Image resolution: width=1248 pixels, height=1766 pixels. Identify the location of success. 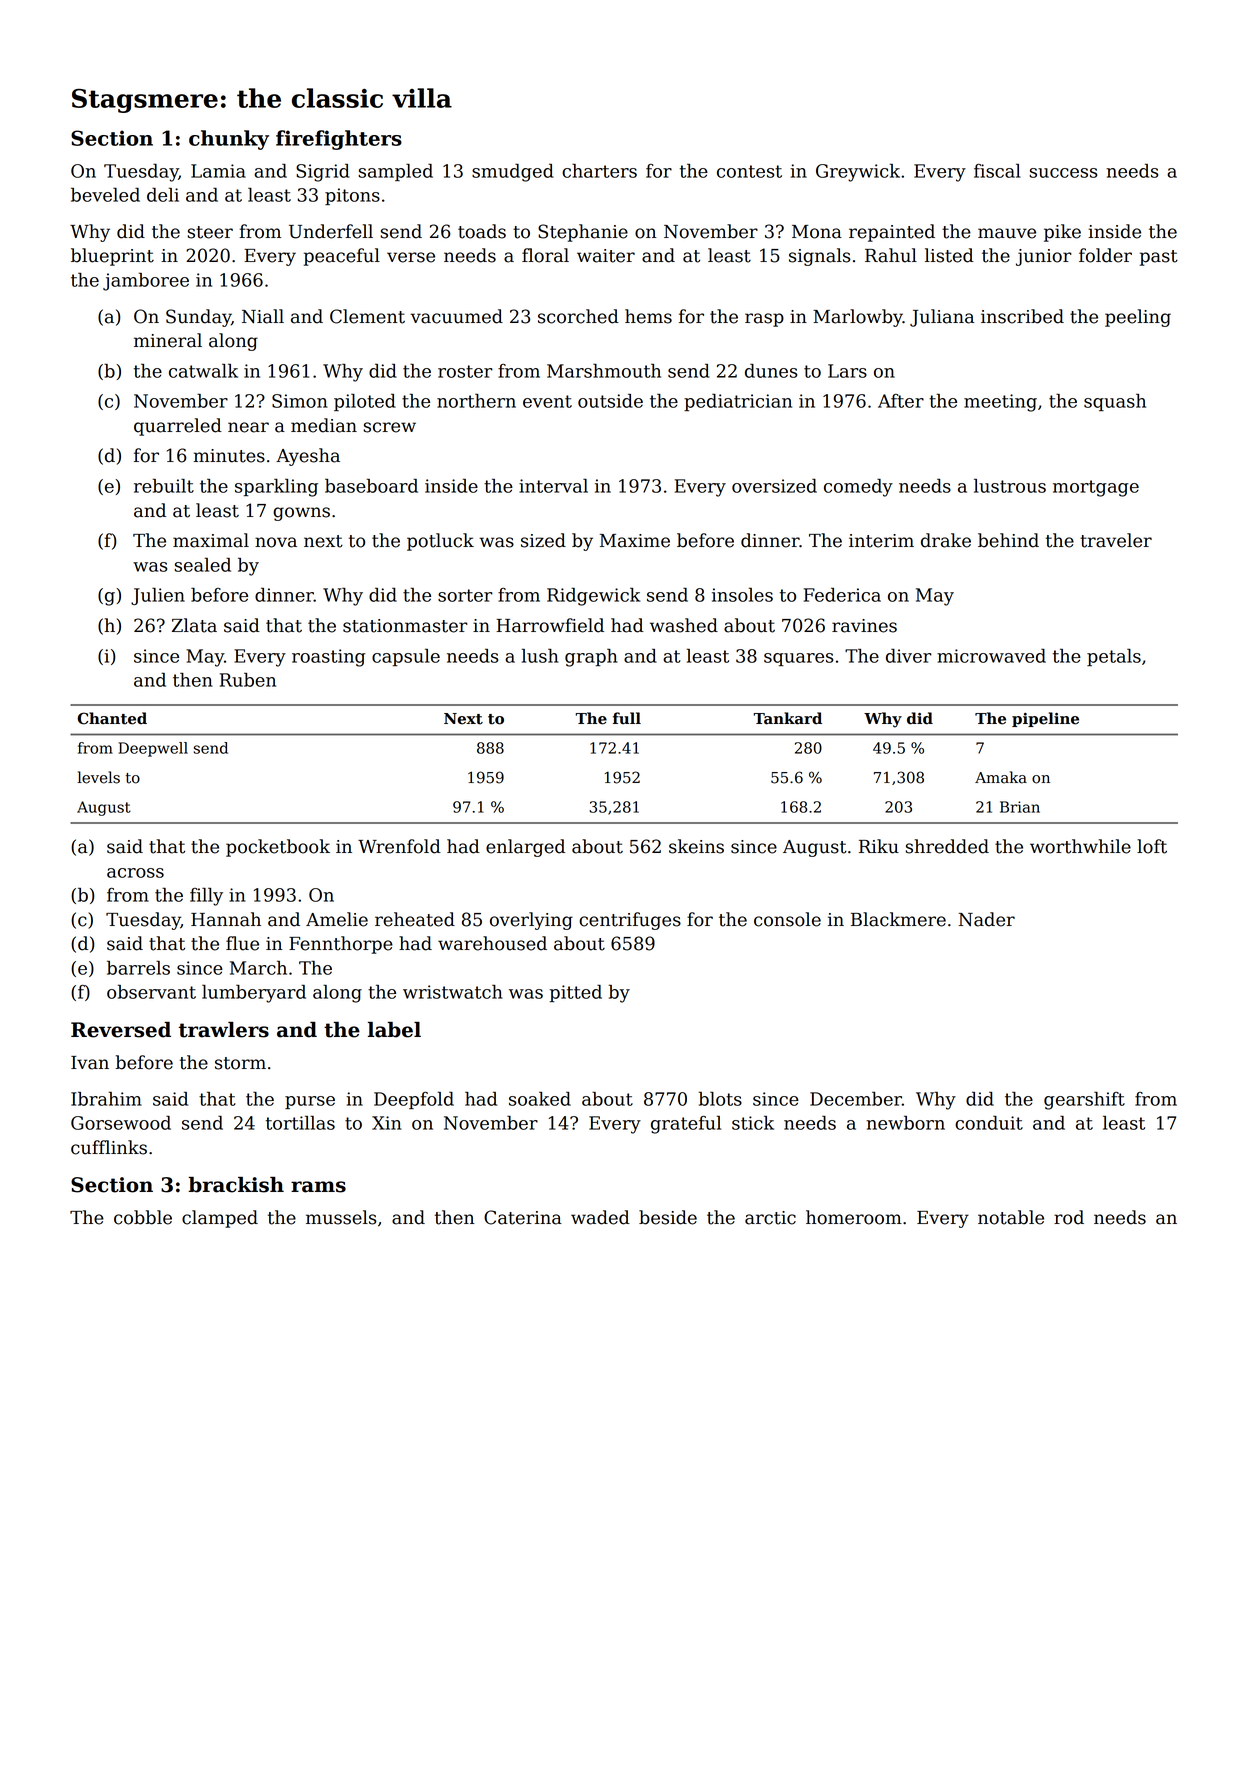
(1063, 173).
